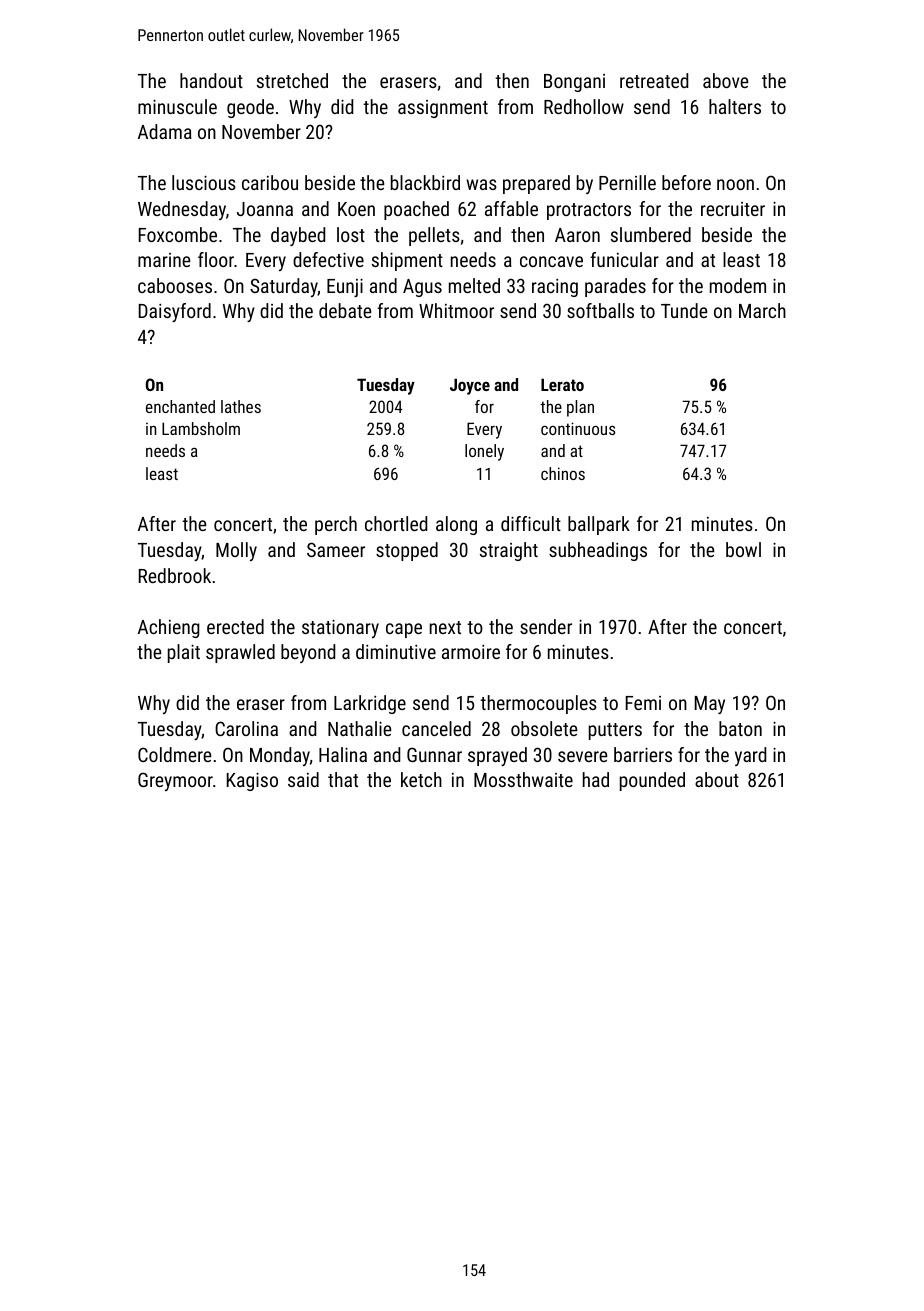  What do you see at coordinates (175, 781) in the screenshot?
I see `Greymoor` at bounding box center [175, 781].
